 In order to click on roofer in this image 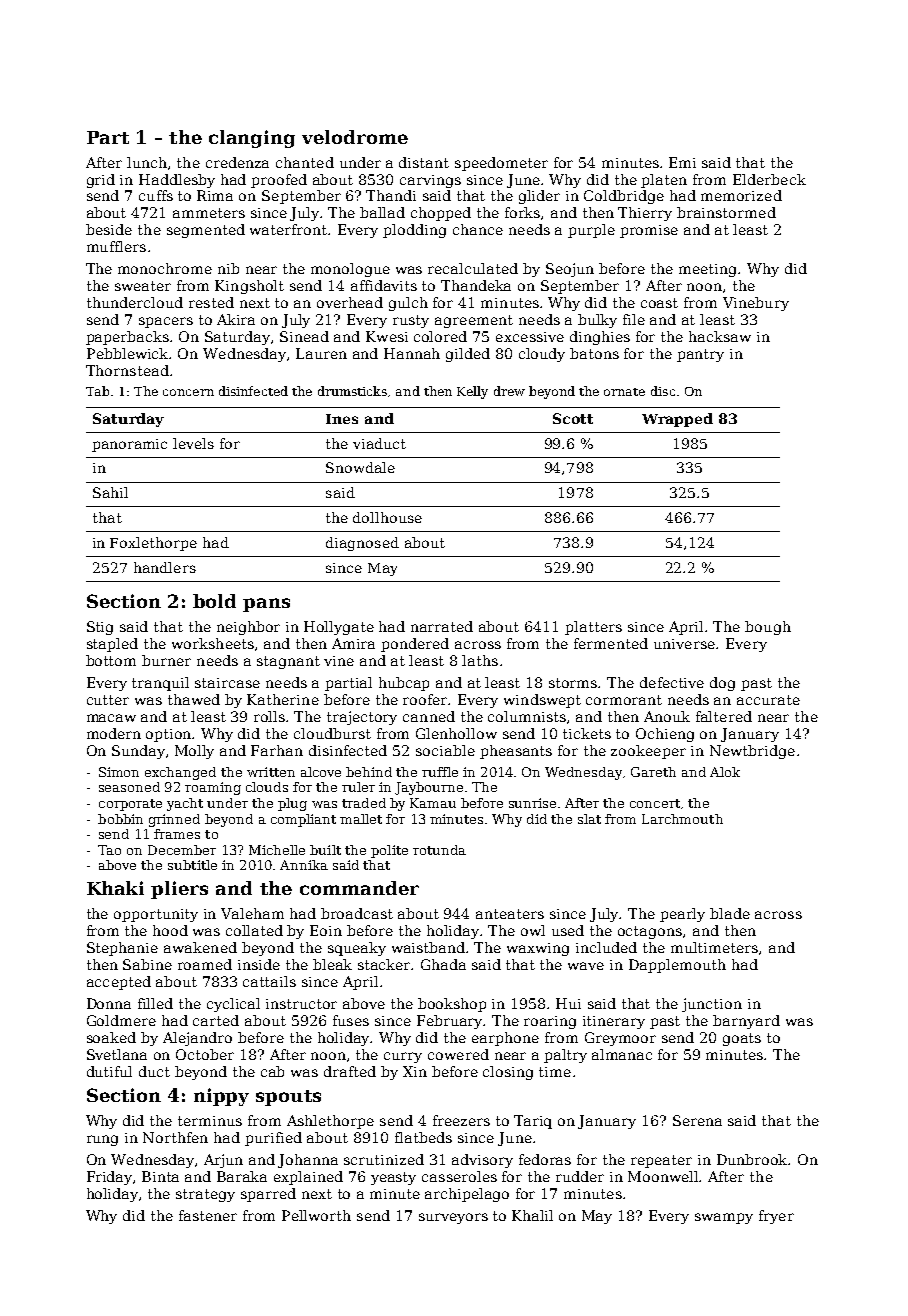, I will do `click(426, 699)`.
